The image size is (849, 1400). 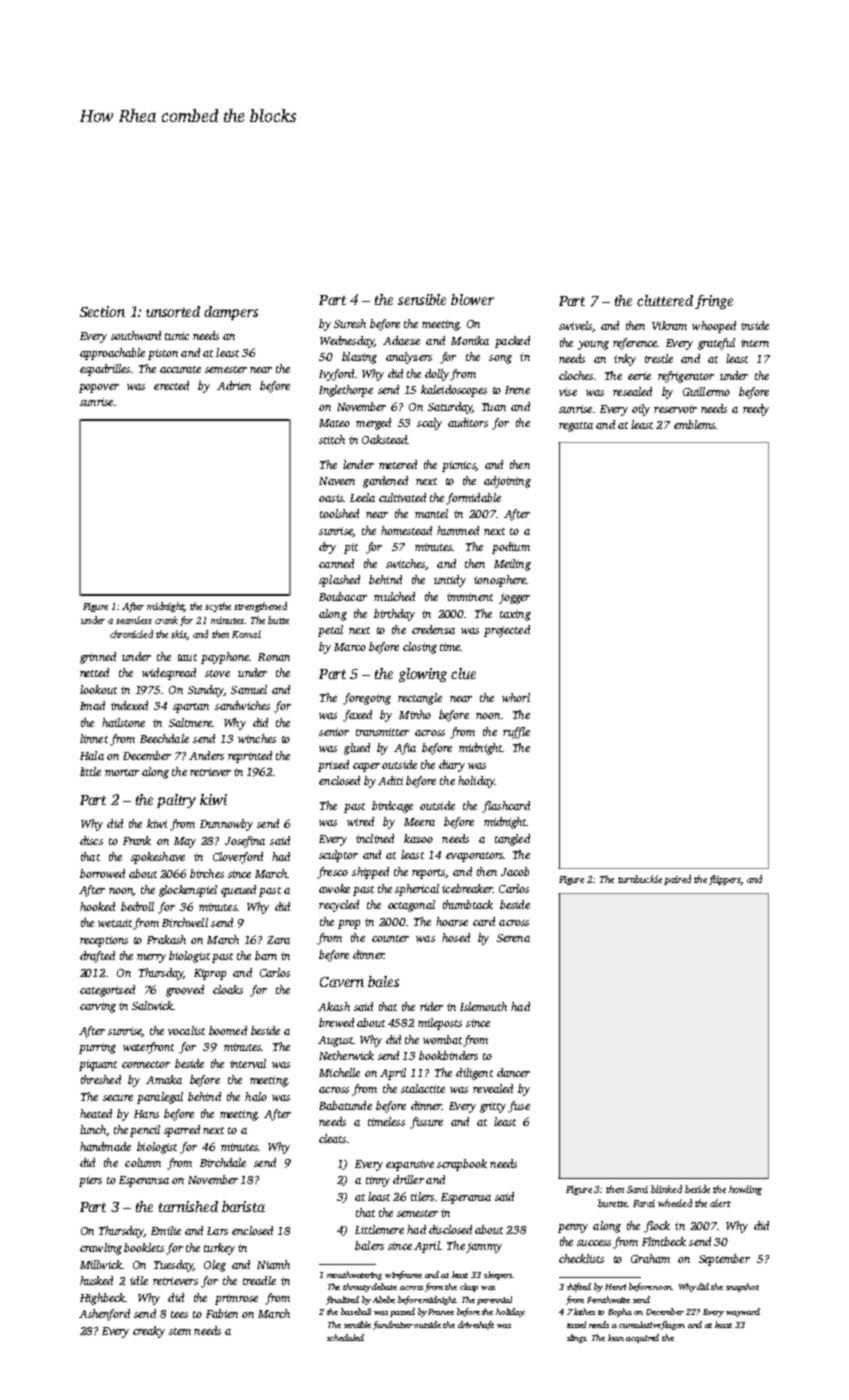 What do you see at coordinates (494, 407) in the screenshot?
I see `Tuan` at bounding box center [494, 407].
